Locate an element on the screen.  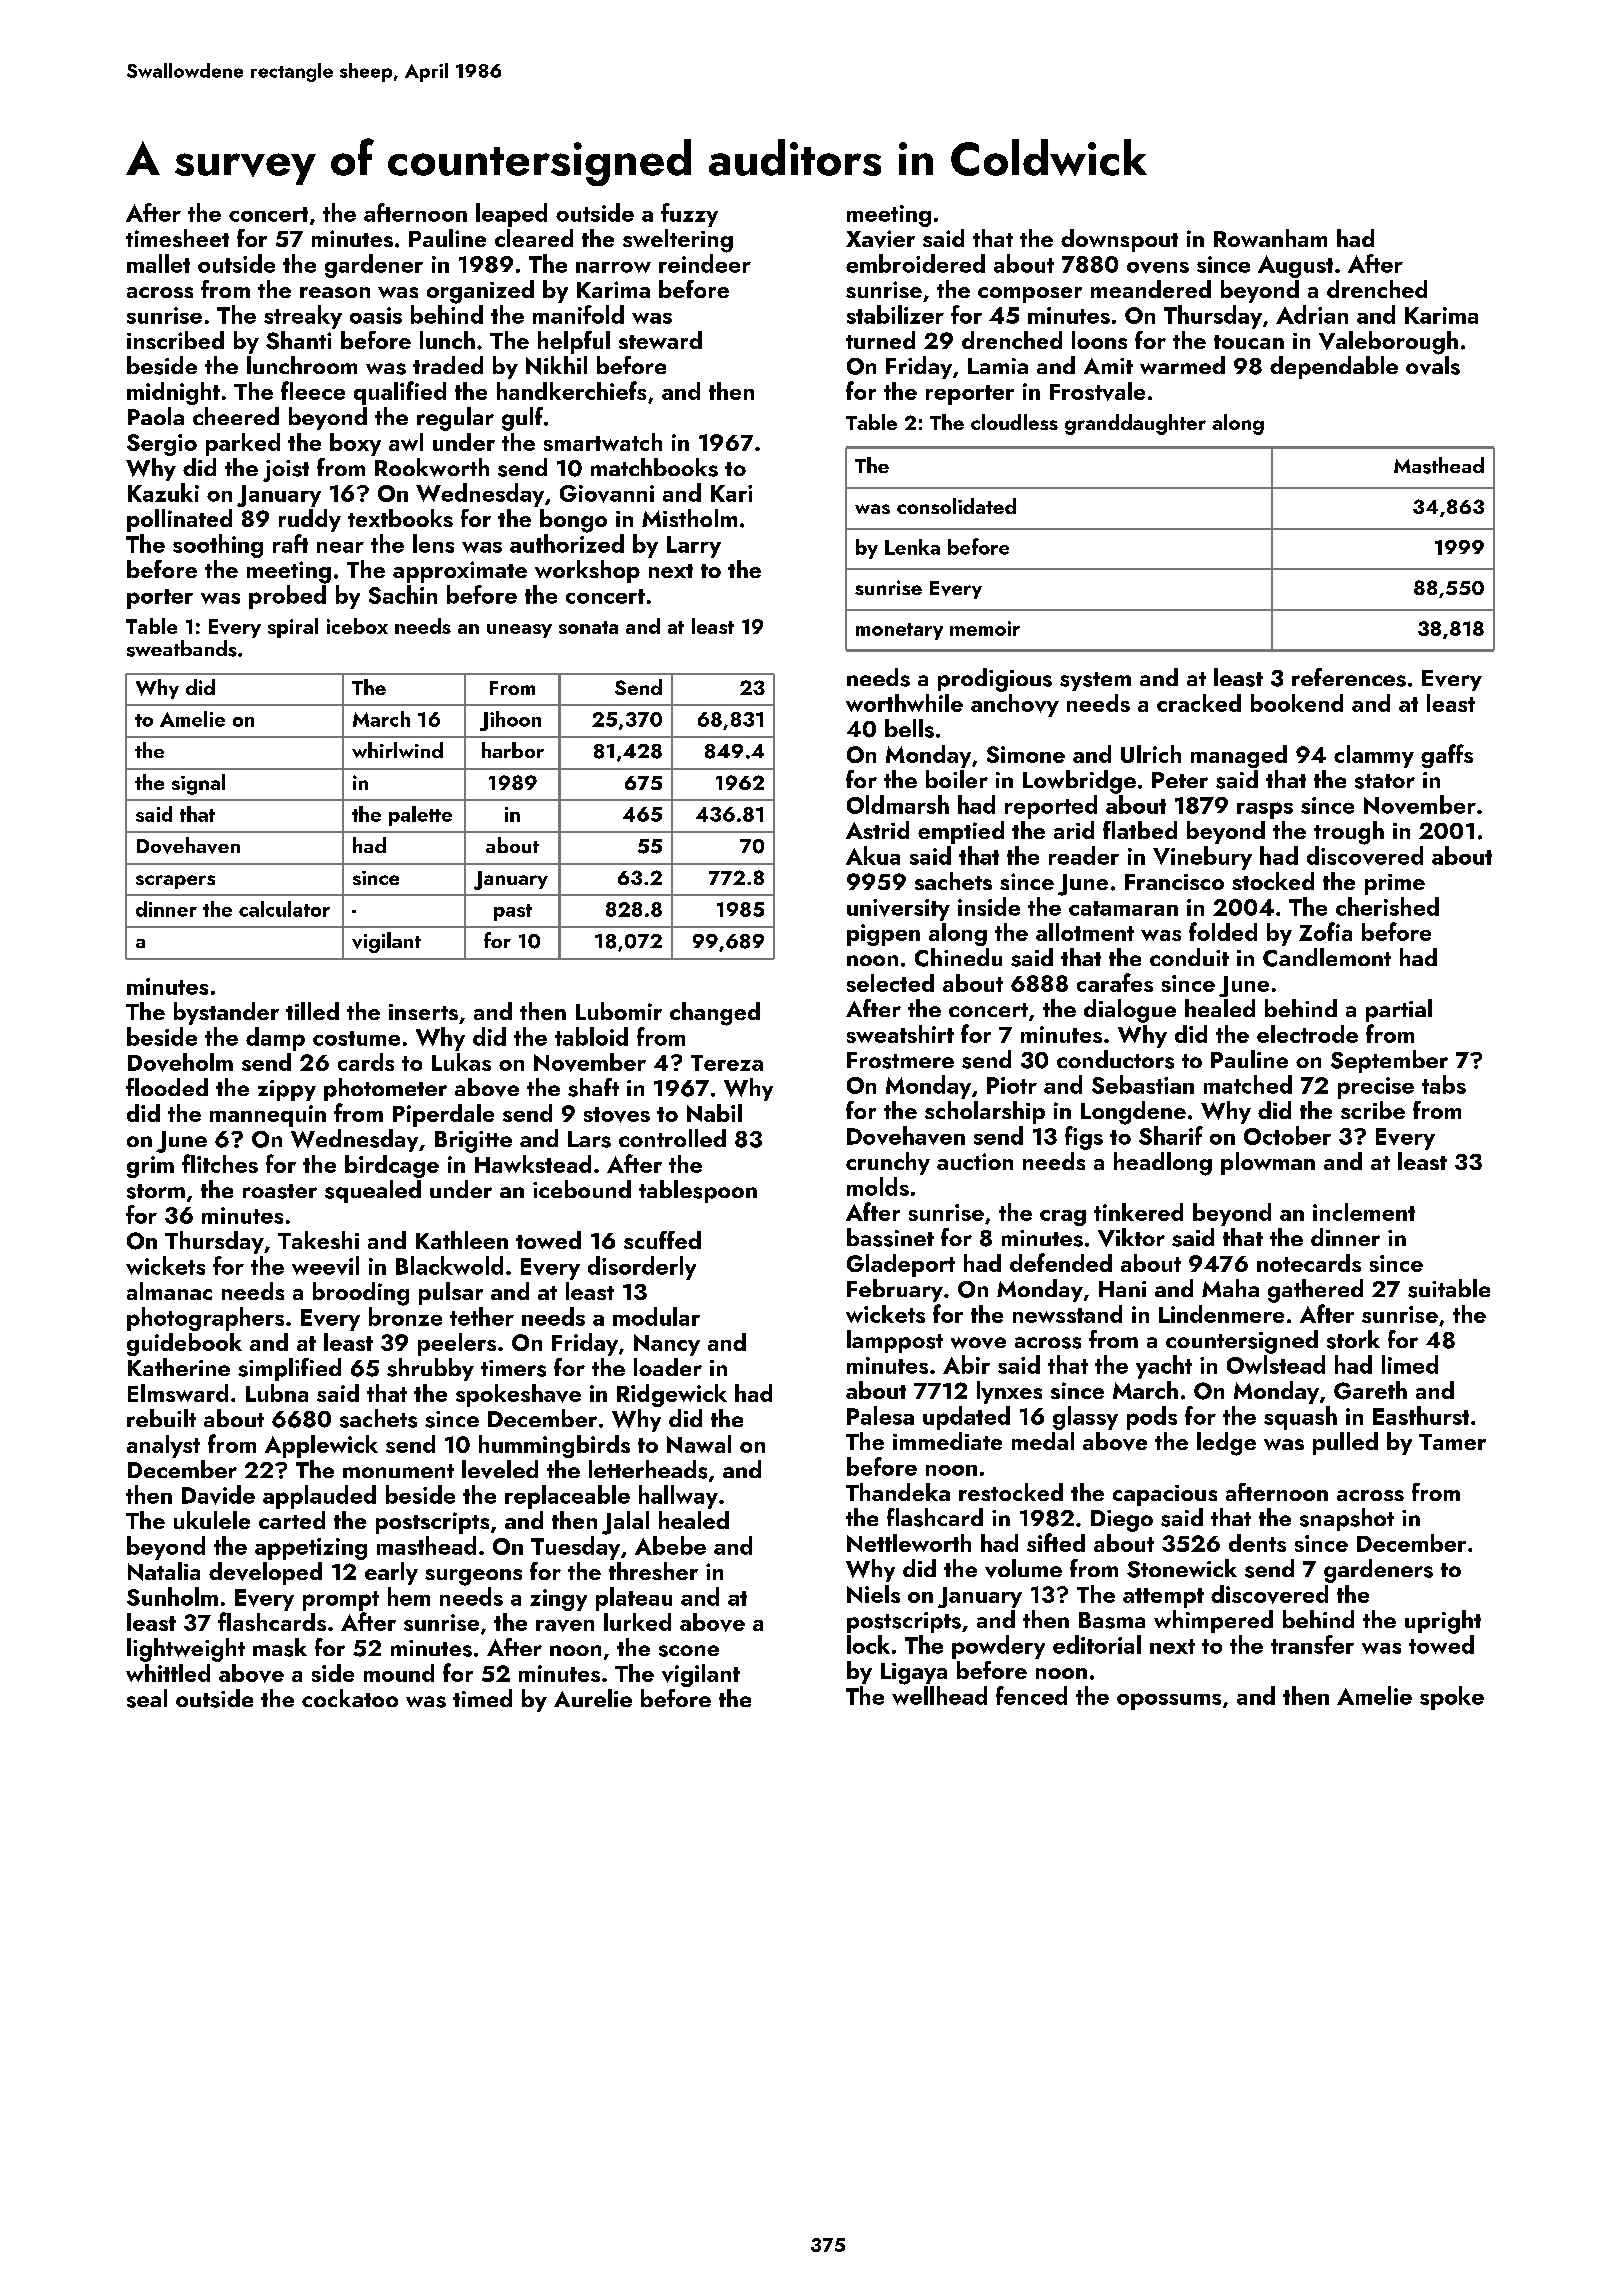
Blackwold is located at coordinates (449, 1265).
